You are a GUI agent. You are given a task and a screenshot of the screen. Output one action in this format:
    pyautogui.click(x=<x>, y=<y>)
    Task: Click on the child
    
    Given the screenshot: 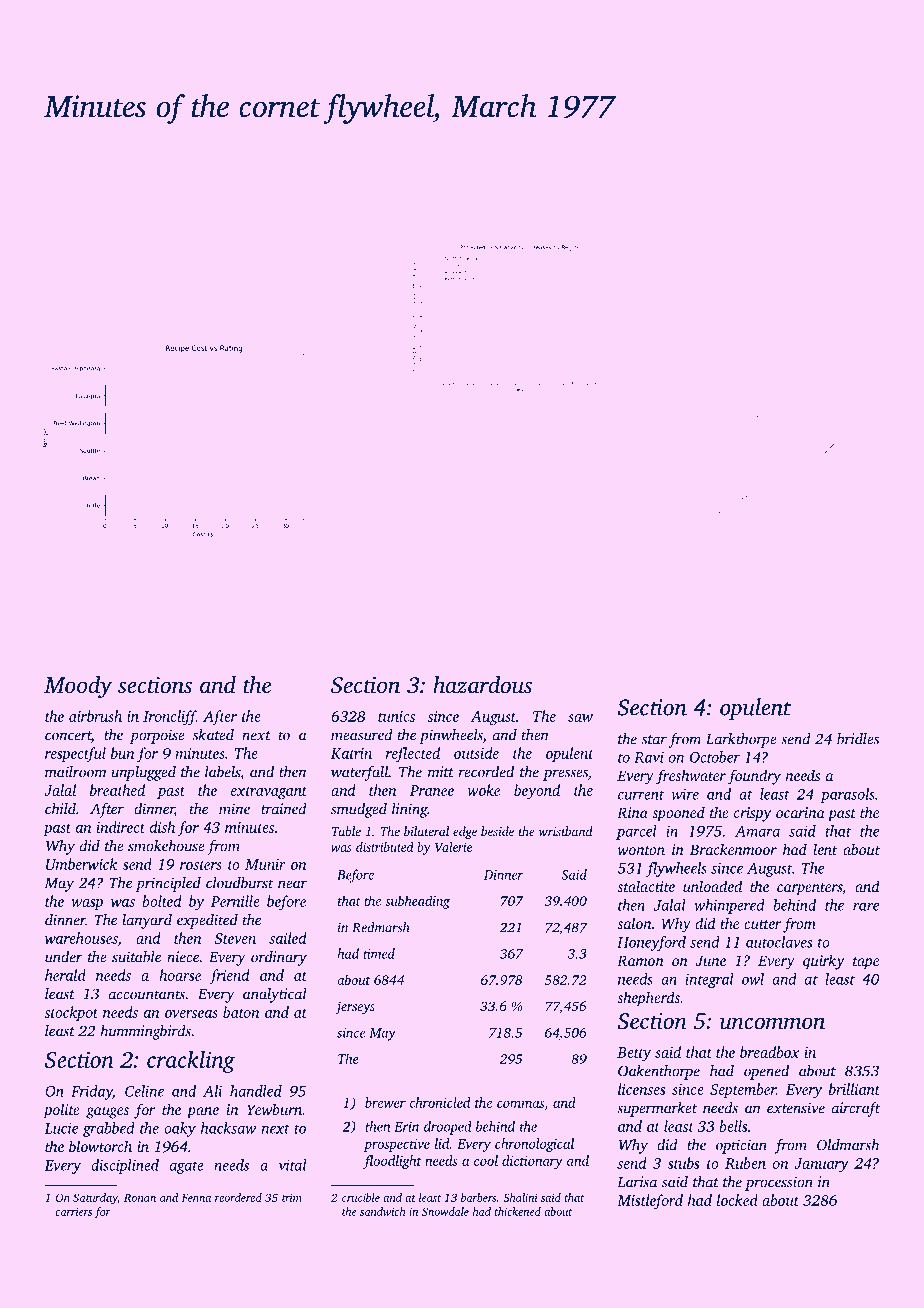 What is the action you would take?
    pyautogui.click(x=60, y=809)
